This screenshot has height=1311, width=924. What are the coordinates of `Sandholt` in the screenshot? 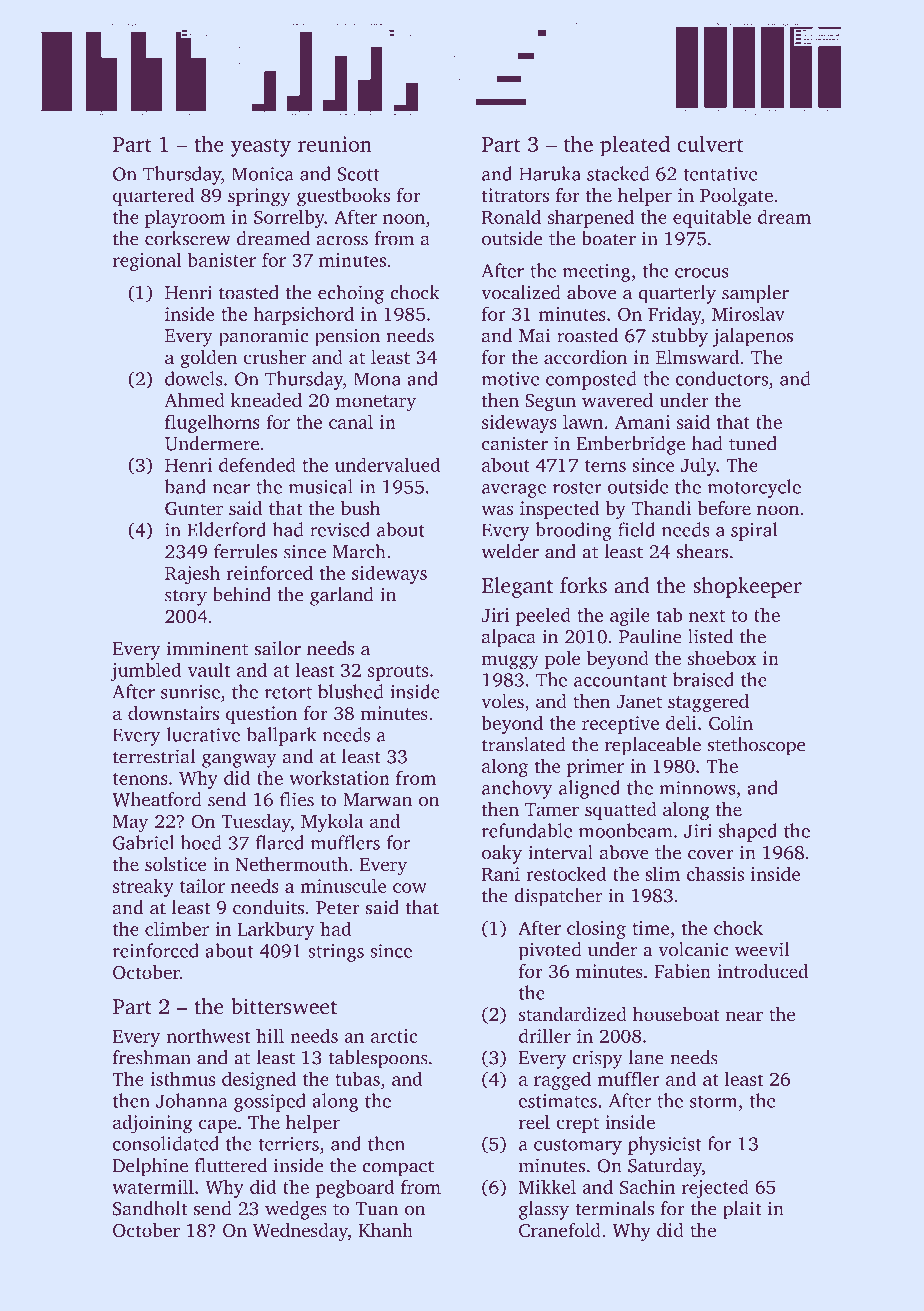 It's located at (150, 1208).
